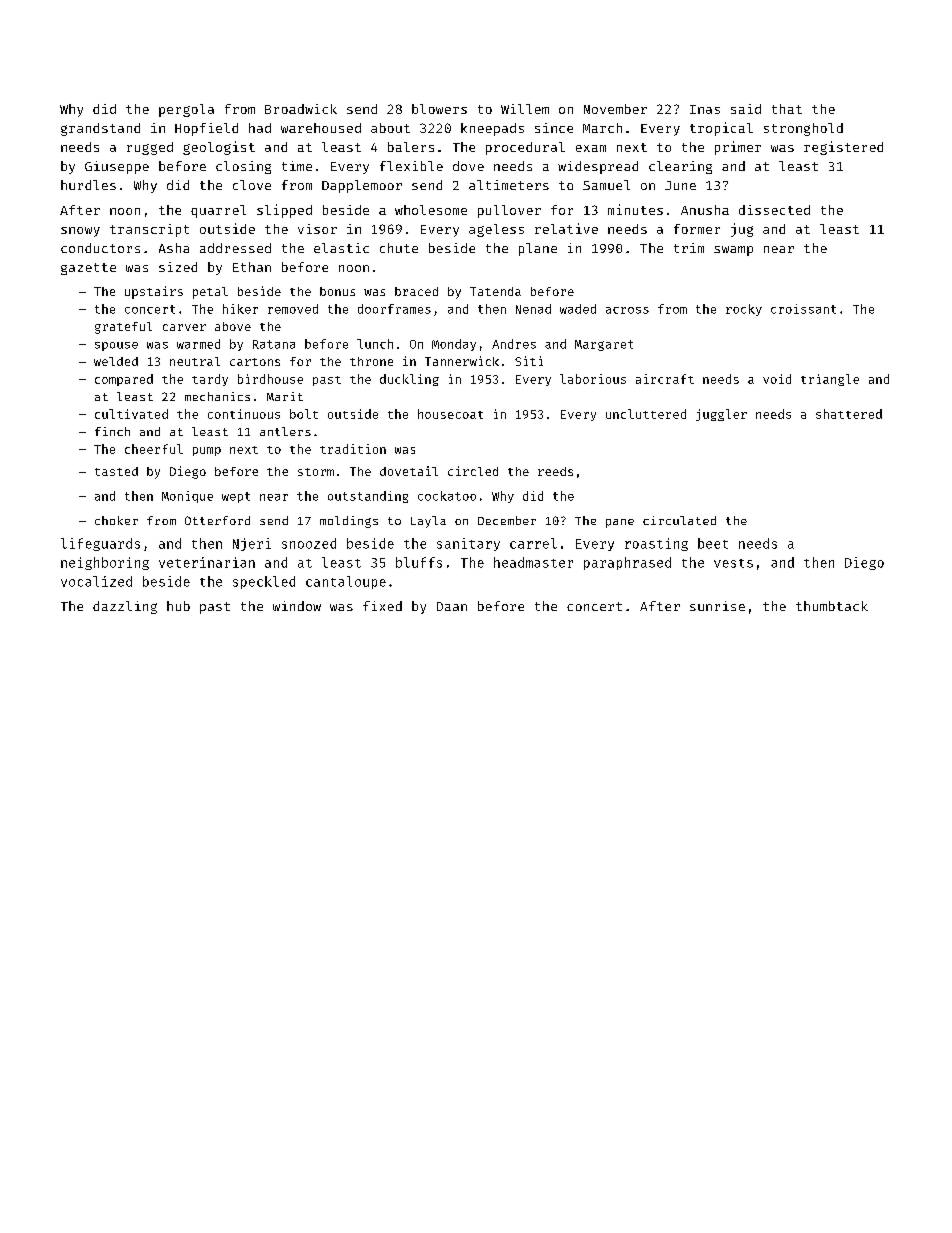 This image has height=1233, width=952. I want to click on Daan, so click(452, 606).
